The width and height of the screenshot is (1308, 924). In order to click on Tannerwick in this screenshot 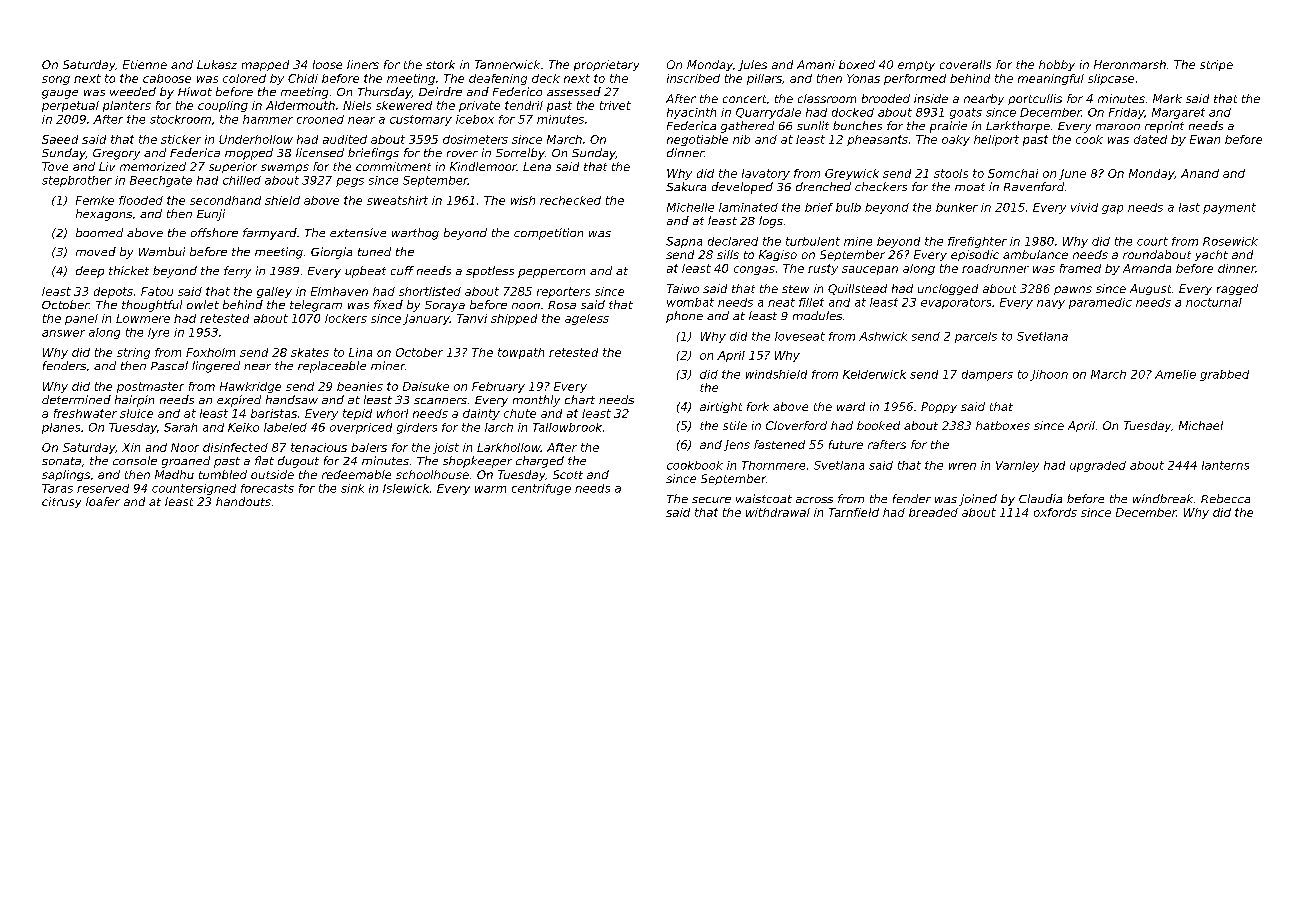, I will do `click(507, 64)`.
